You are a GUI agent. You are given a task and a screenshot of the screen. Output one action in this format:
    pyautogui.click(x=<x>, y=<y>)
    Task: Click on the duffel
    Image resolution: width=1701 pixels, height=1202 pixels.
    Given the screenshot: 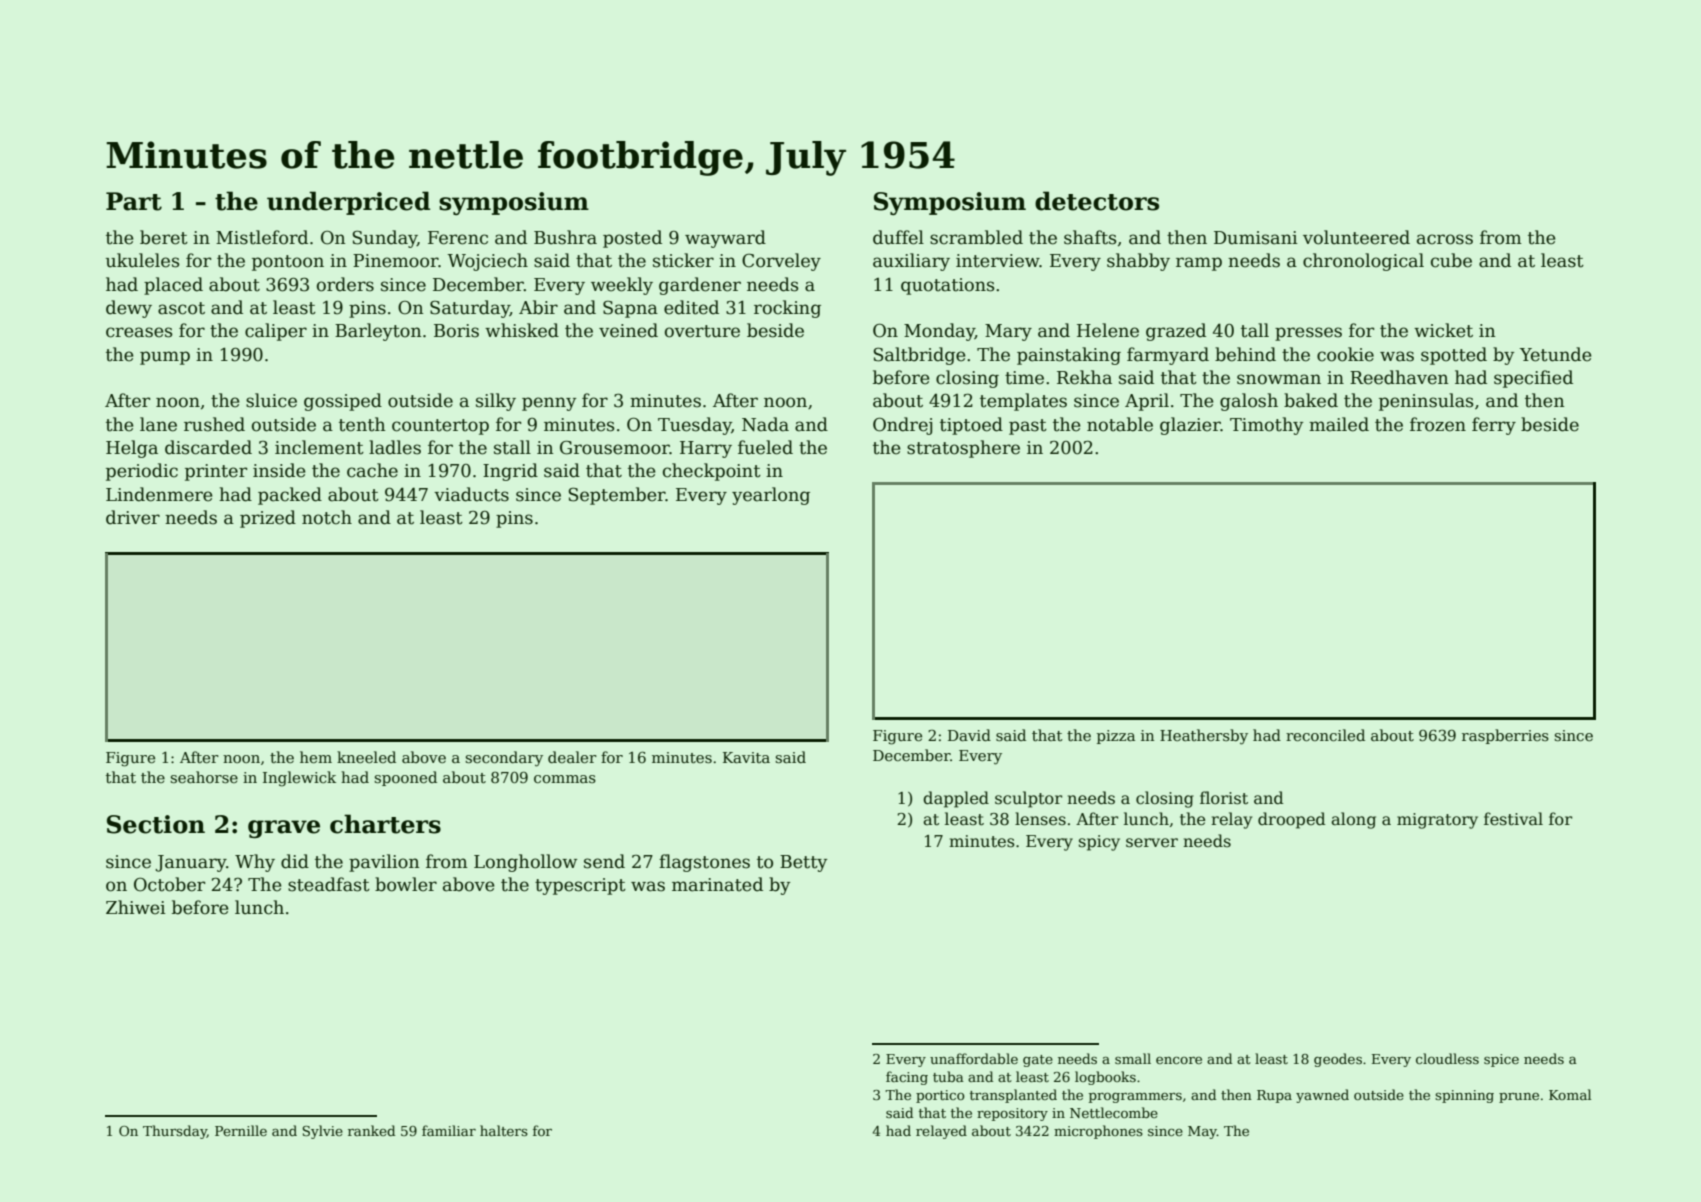 What is the action you would take?
    pyautogui.click(x=898, y=237)
